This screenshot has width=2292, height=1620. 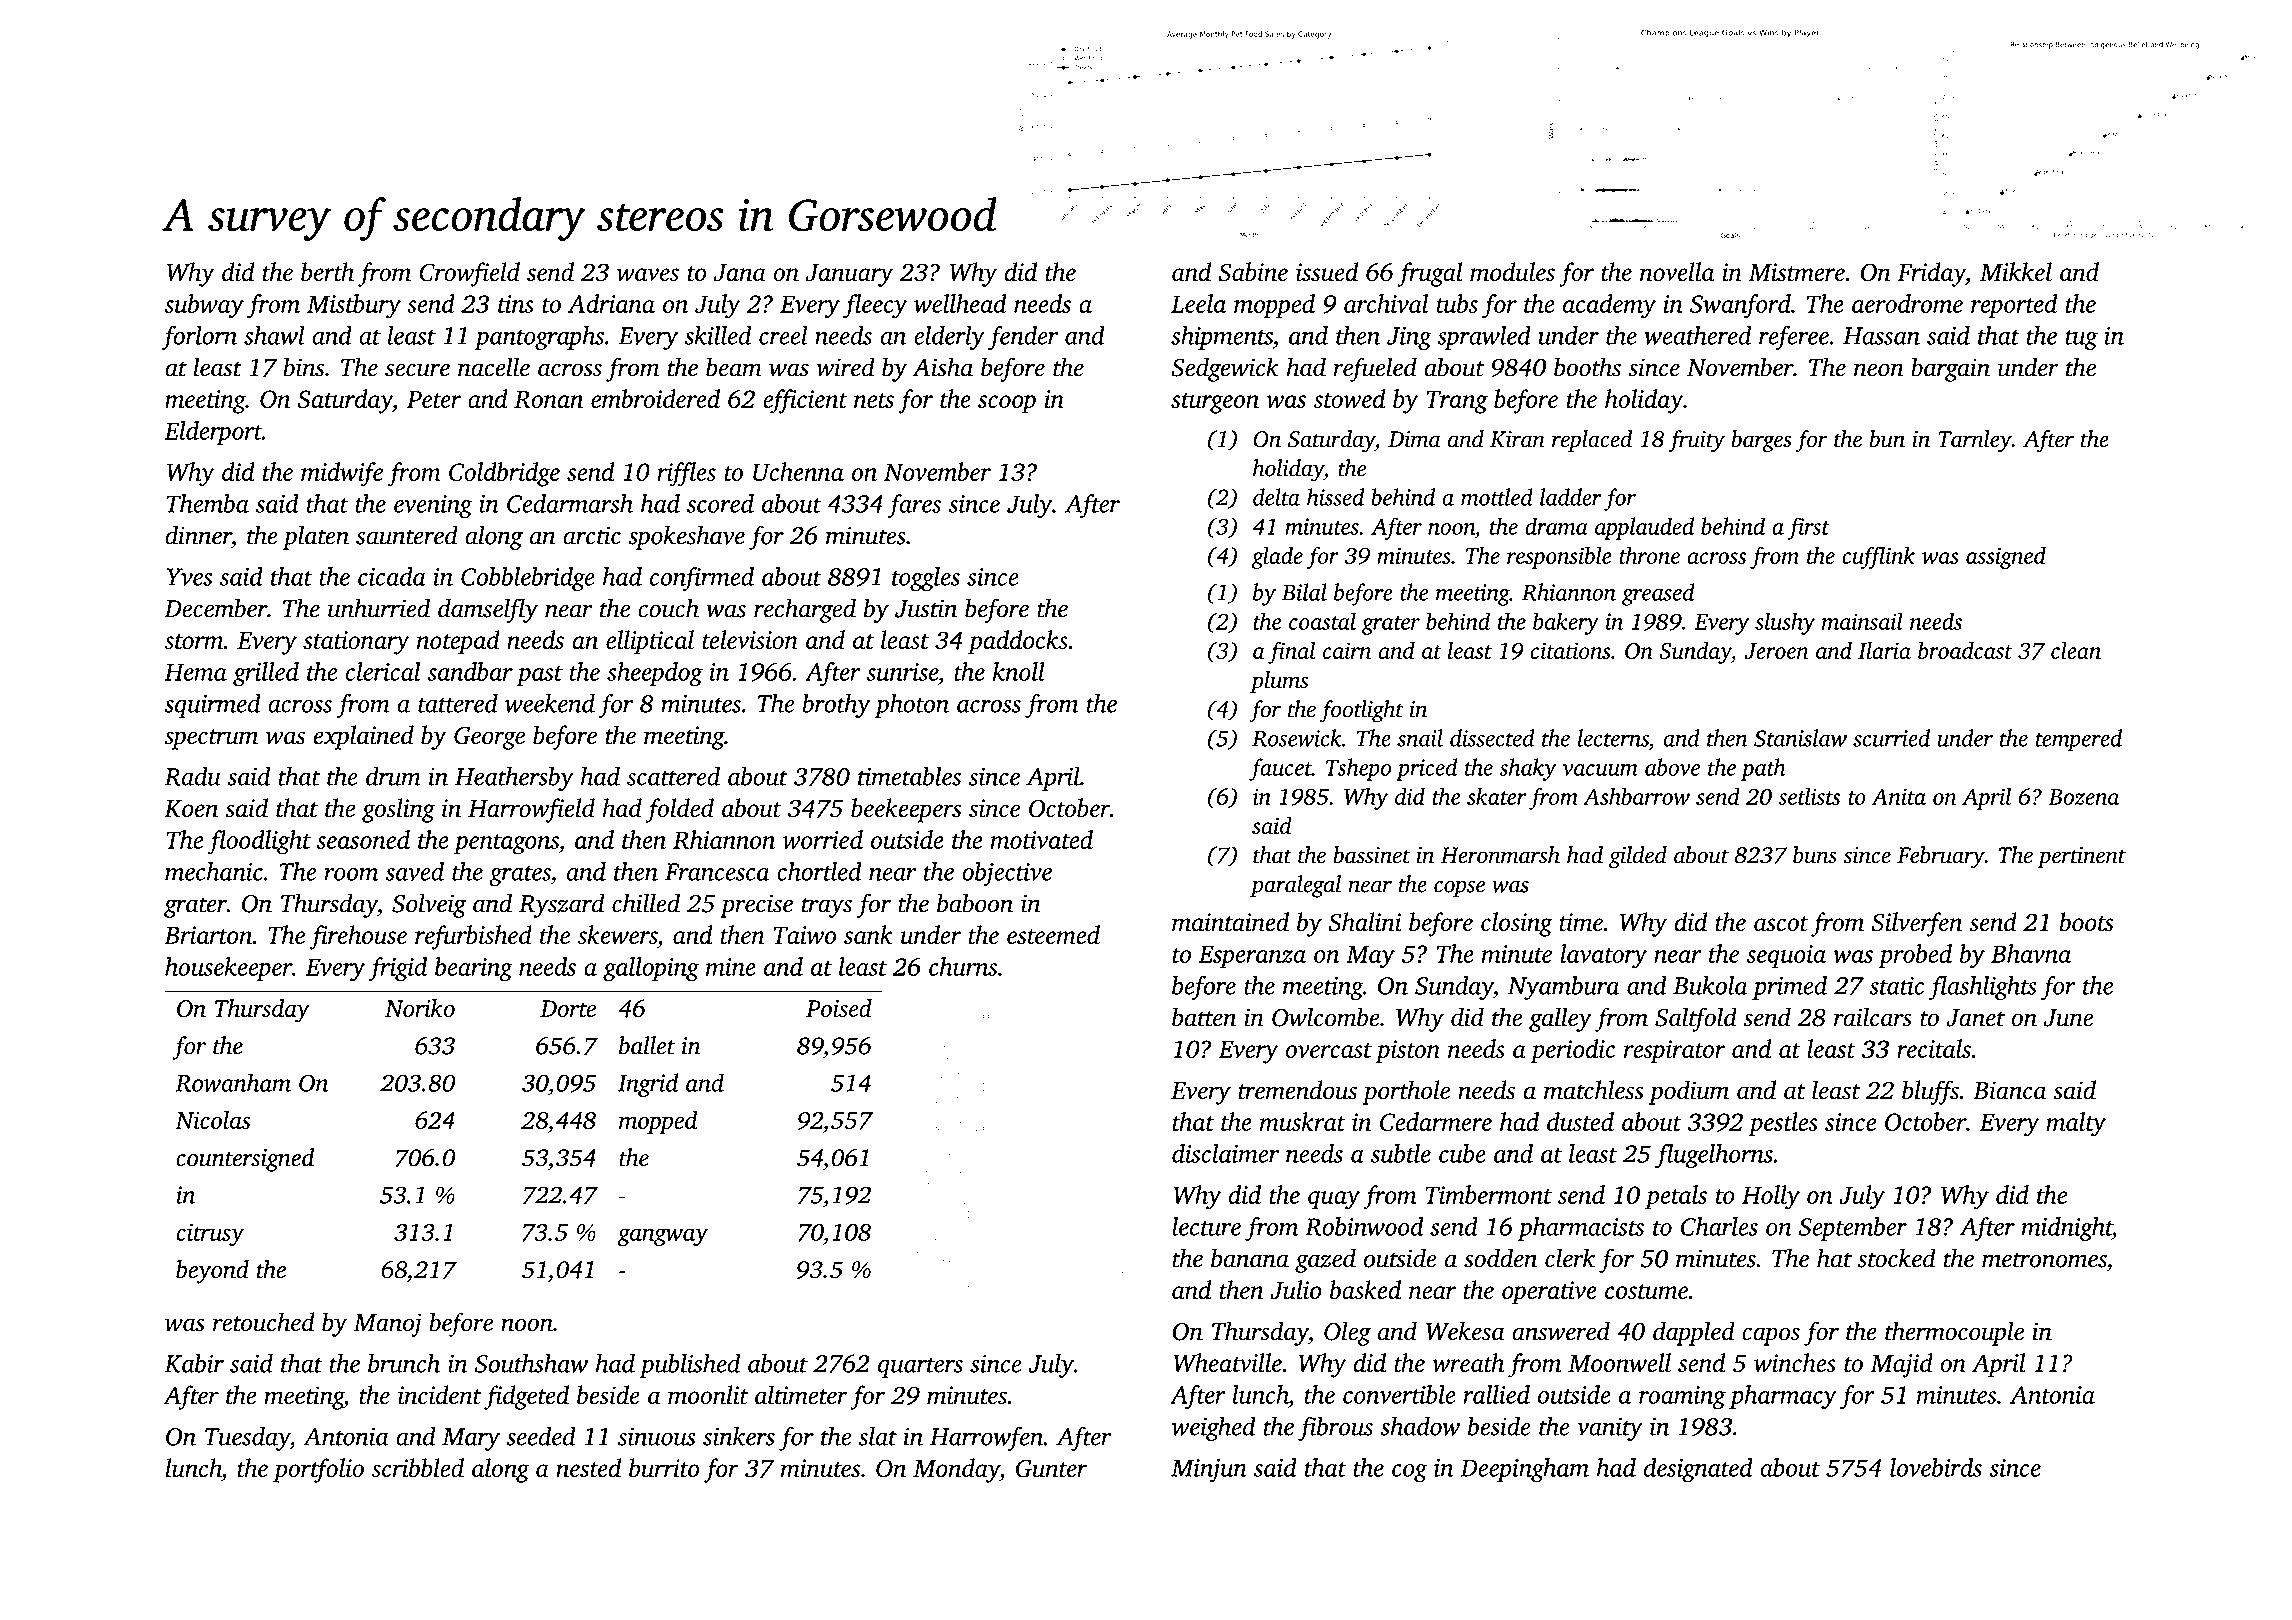 What do you see at coordinates (470, 274) in the screenshot?
I see `Crowfield` at bounding box center [470, 274].
